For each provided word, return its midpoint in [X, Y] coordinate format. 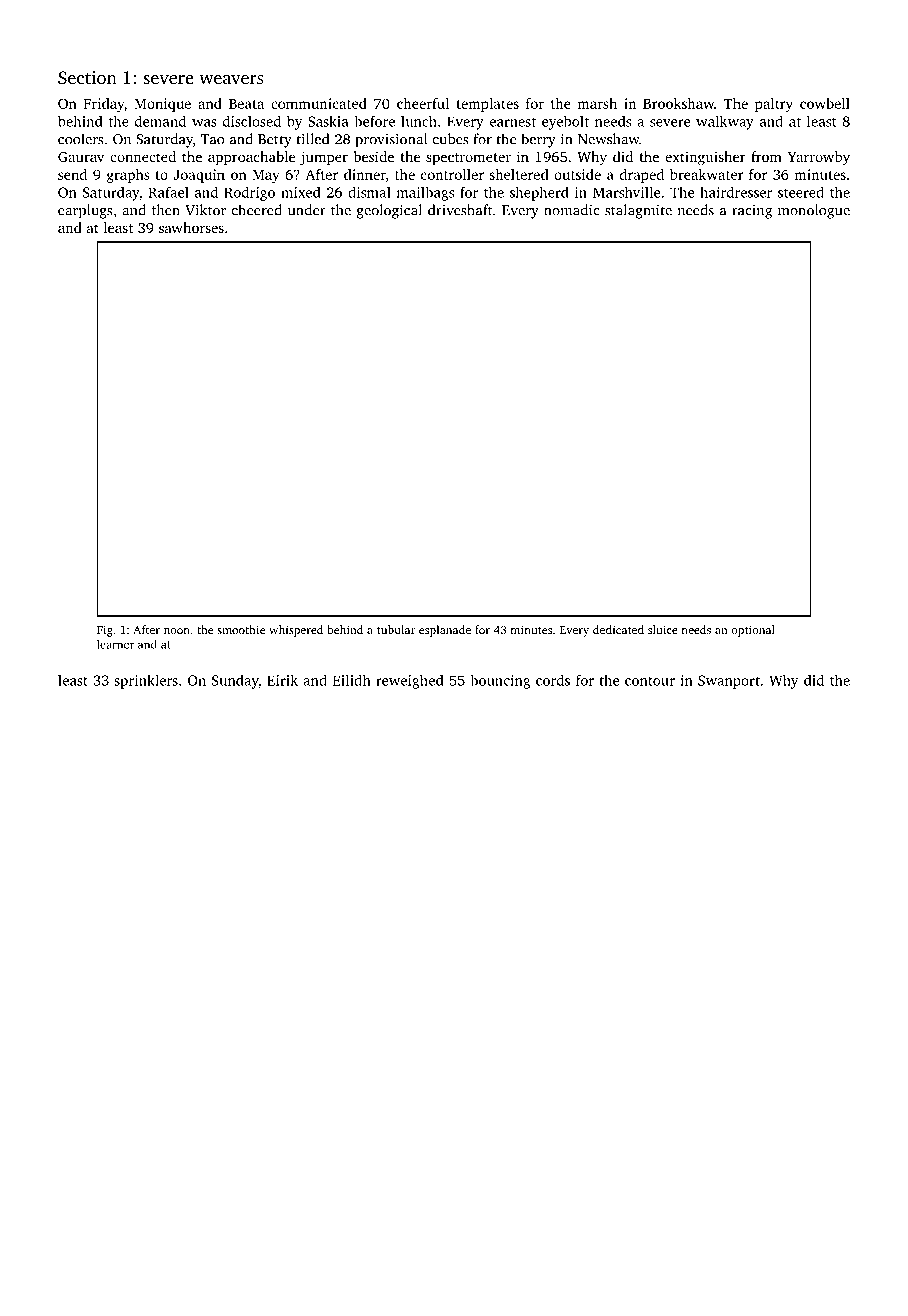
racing [752, 212]
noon [177, 631]
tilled [312, 139]
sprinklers [146, 682]
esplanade [445, 631]
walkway [725, 122]
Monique [162, 105]
